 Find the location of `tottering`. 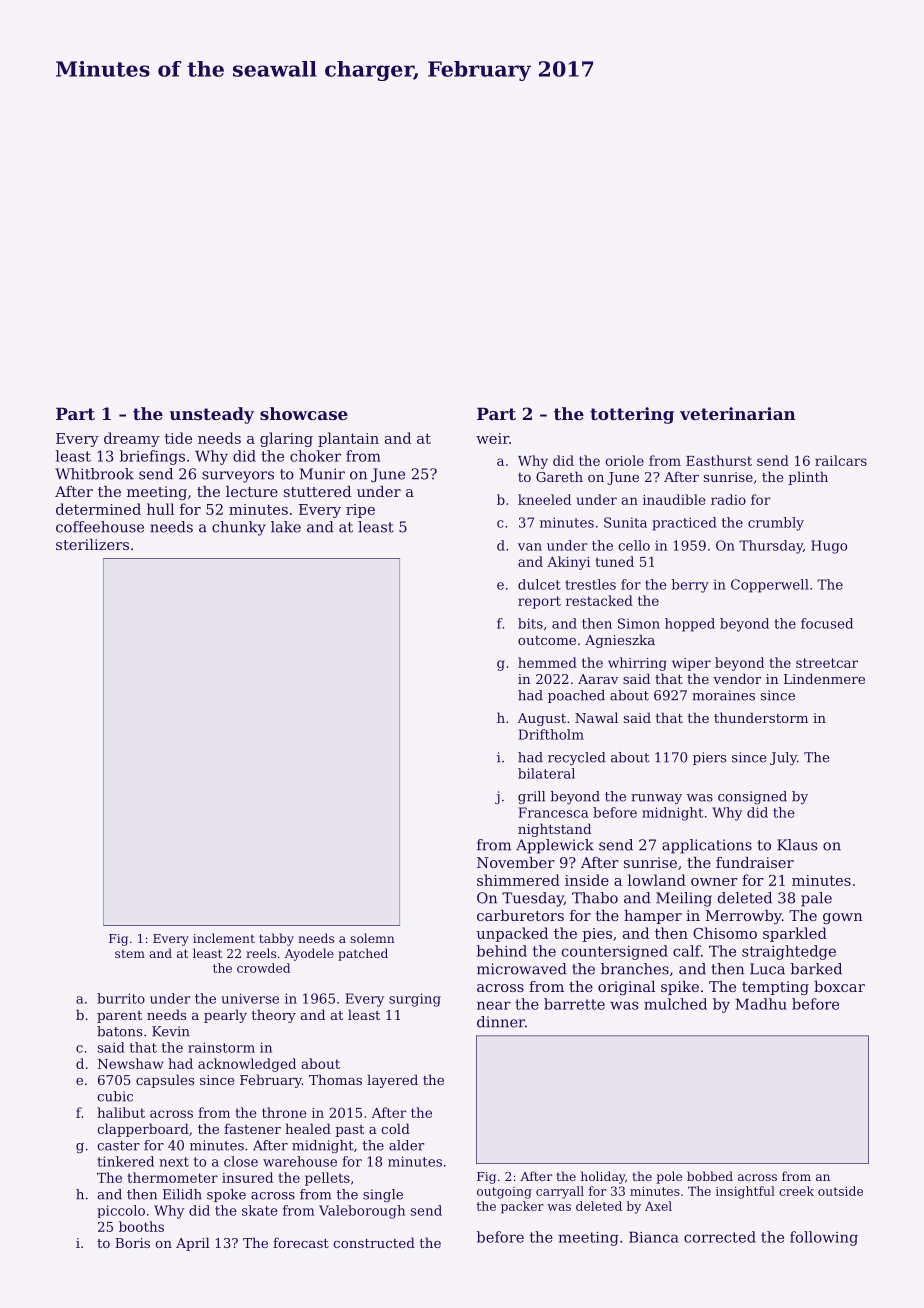

tottering is located at coordinates (632, 415).
